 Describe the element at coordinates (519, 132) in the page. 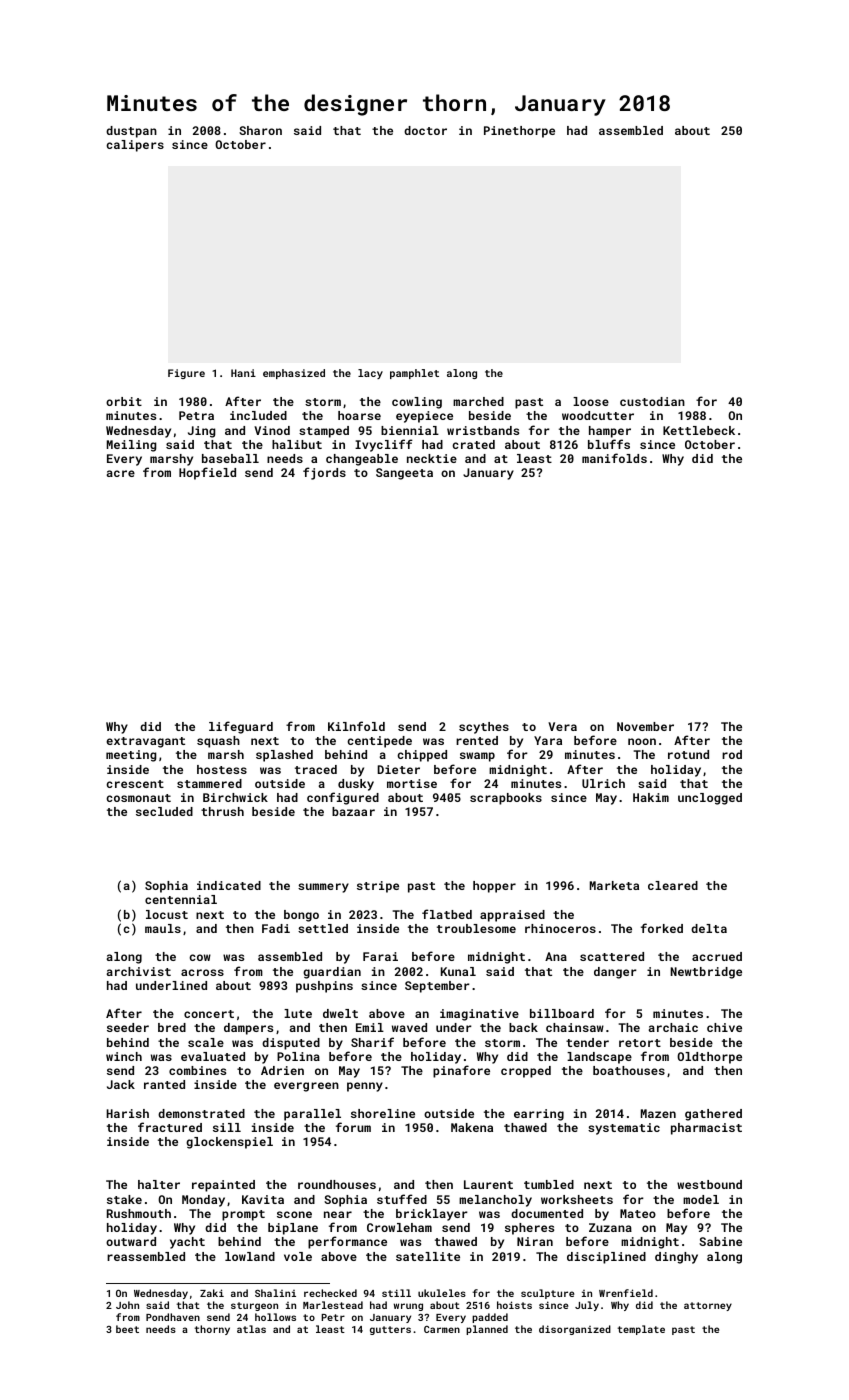

I see `Pinethorpe` at that location.
